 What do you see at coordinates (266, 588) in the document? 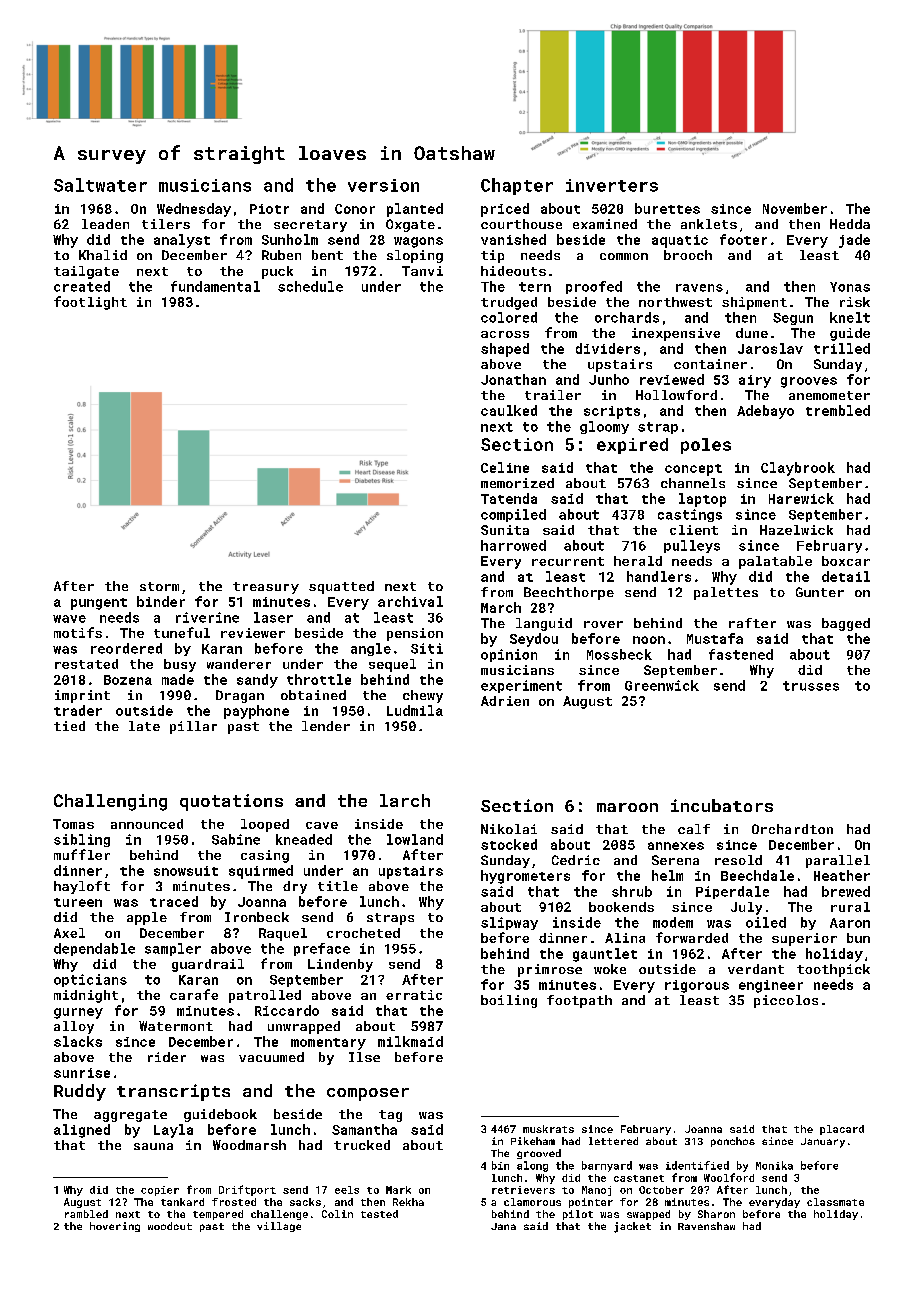
I see `treasury` at bounding box center [266, 588].
